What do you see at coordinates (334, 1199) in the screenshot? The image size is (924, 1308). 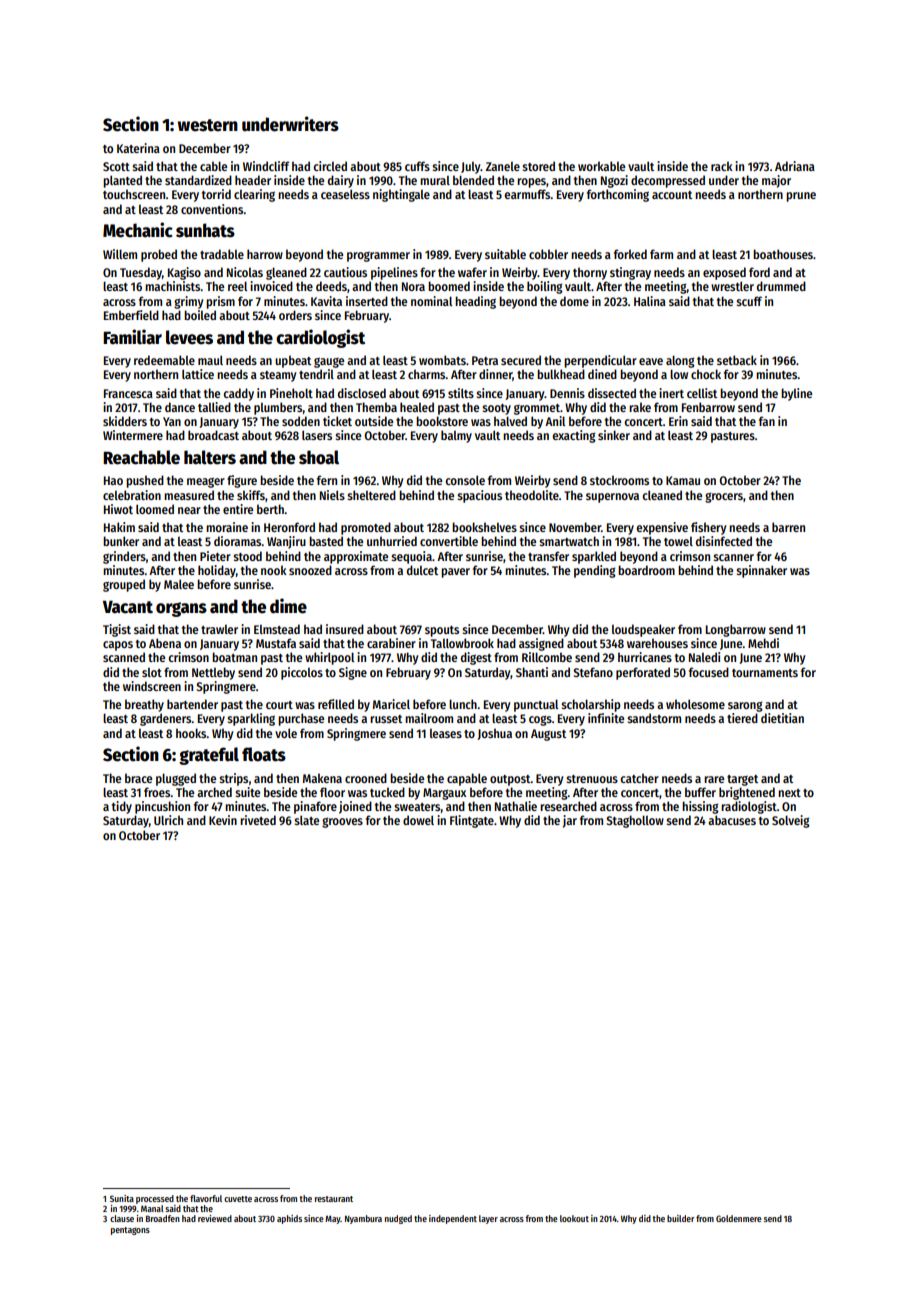 I see `restaurant` at bounding box center [334, 1199].
